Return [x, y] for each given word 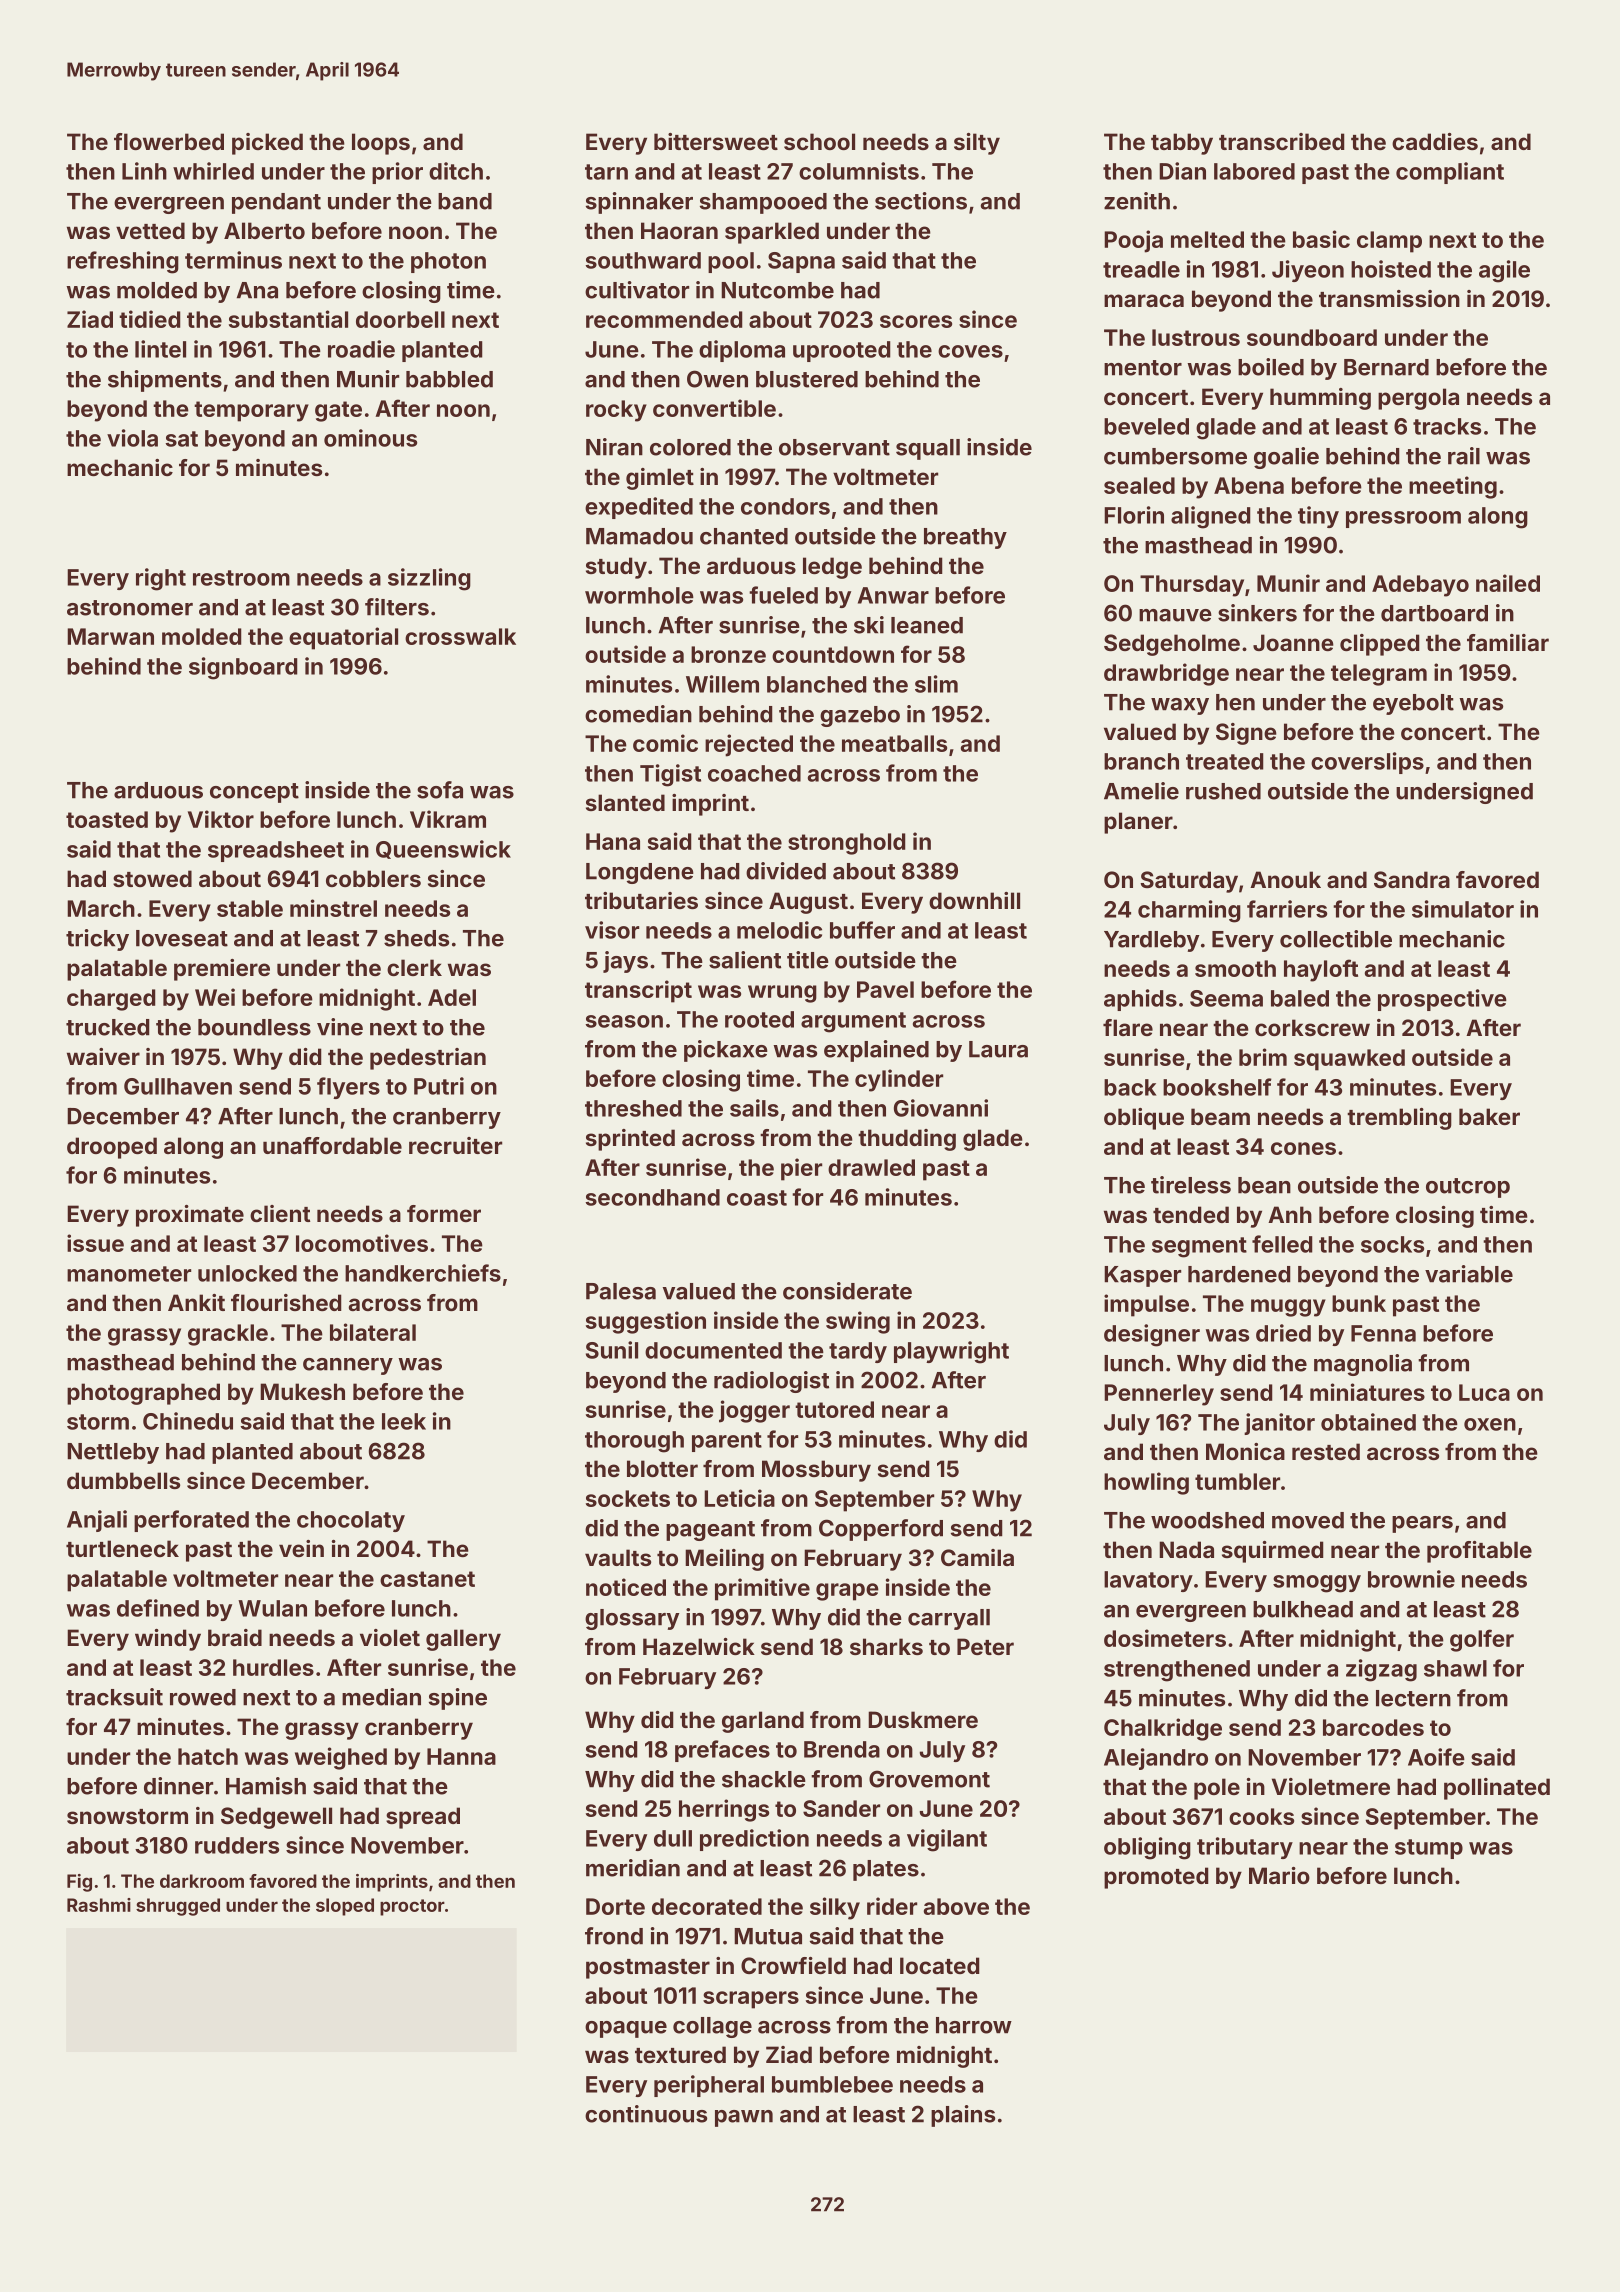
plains [963, 2116]
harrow [974, 2025]
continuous [646, 2114]
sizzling [429, 579]
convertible [714, 408]
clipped [1379, 645]
